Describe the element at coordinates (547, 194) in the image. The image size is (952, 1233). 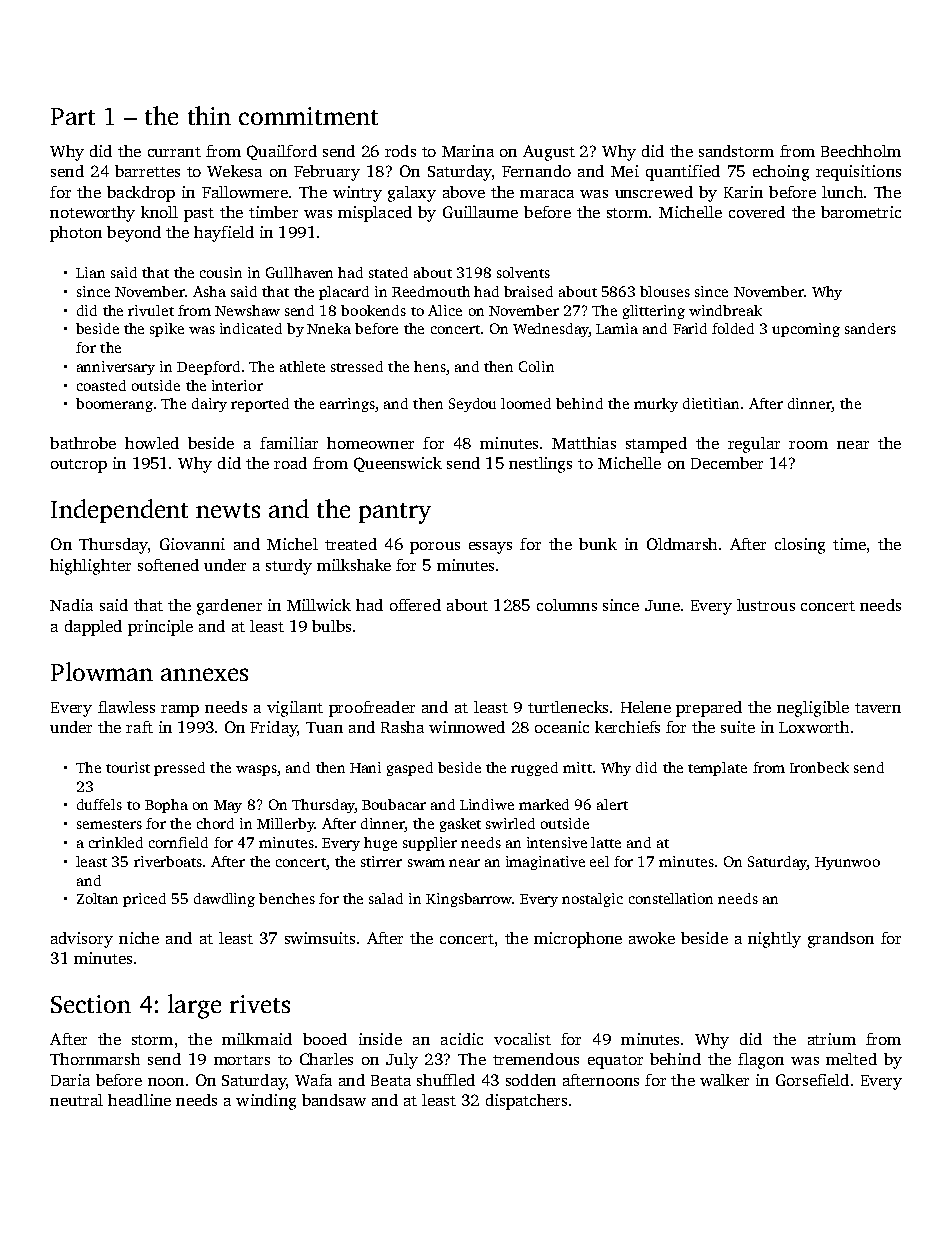
I see `maraca` at that location.
